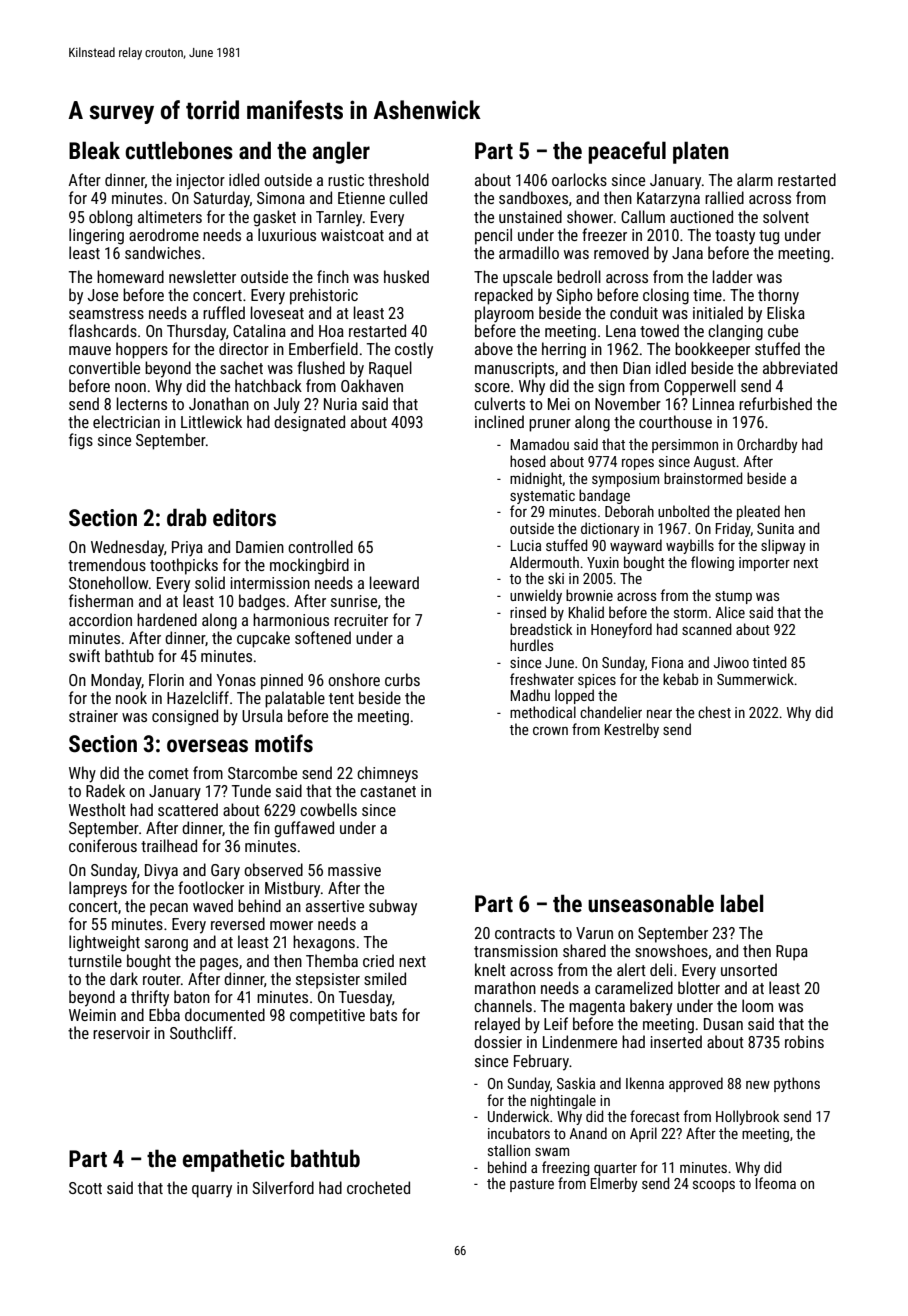  I want to click on stallion, so click(509, 1150).
